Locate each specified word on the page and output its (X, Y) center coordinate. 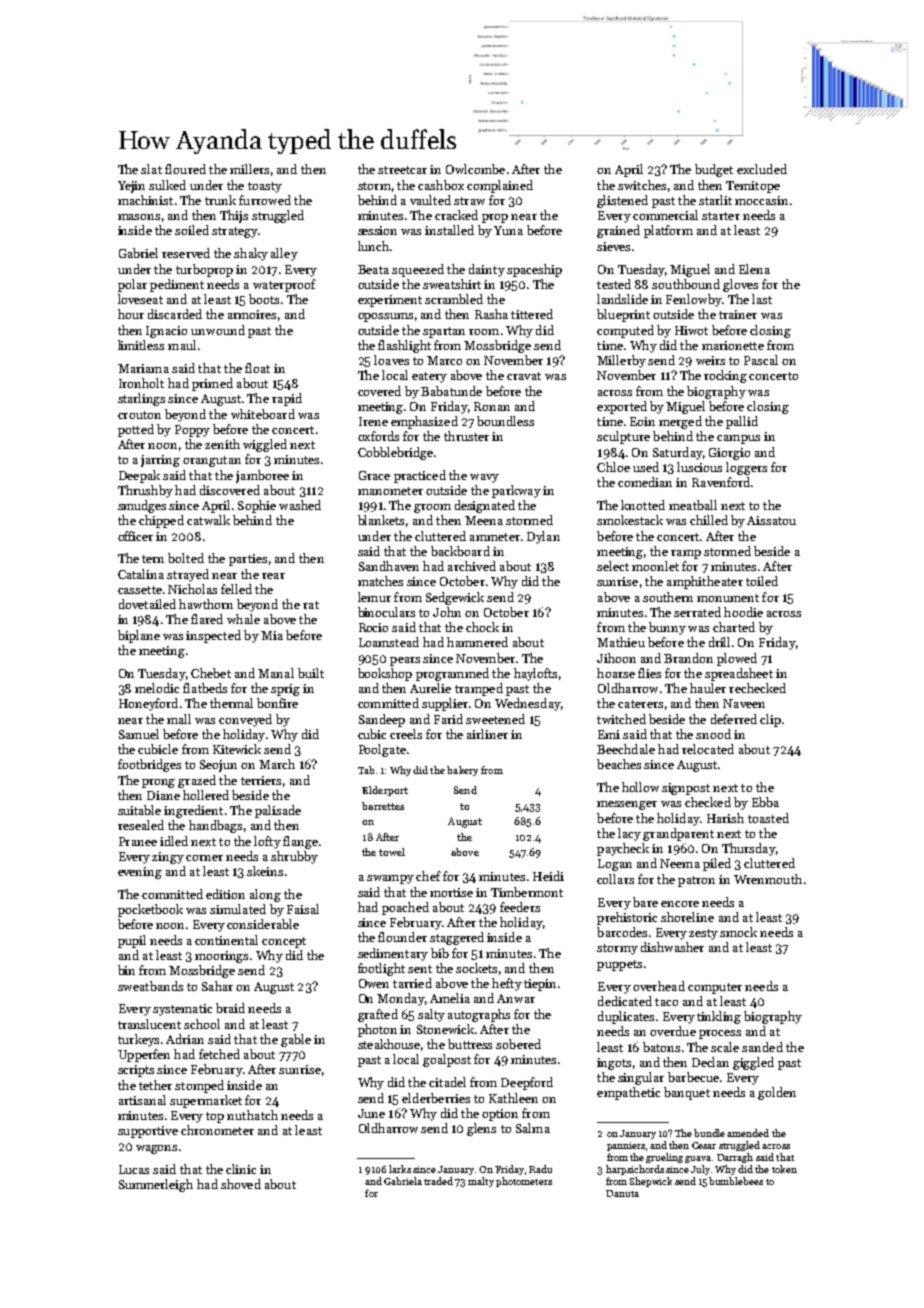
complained (500, 186)
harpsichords (635, 1170)
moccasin (761, 200)
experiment (390, 301)
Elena (754, 269)
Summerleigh (156, 1185)
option (500, 1115)
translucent (149, 1024)
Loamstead (389, 642)
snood (713, 734)
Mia (272, 635)
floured (185, 169)
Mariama (143, 368)
